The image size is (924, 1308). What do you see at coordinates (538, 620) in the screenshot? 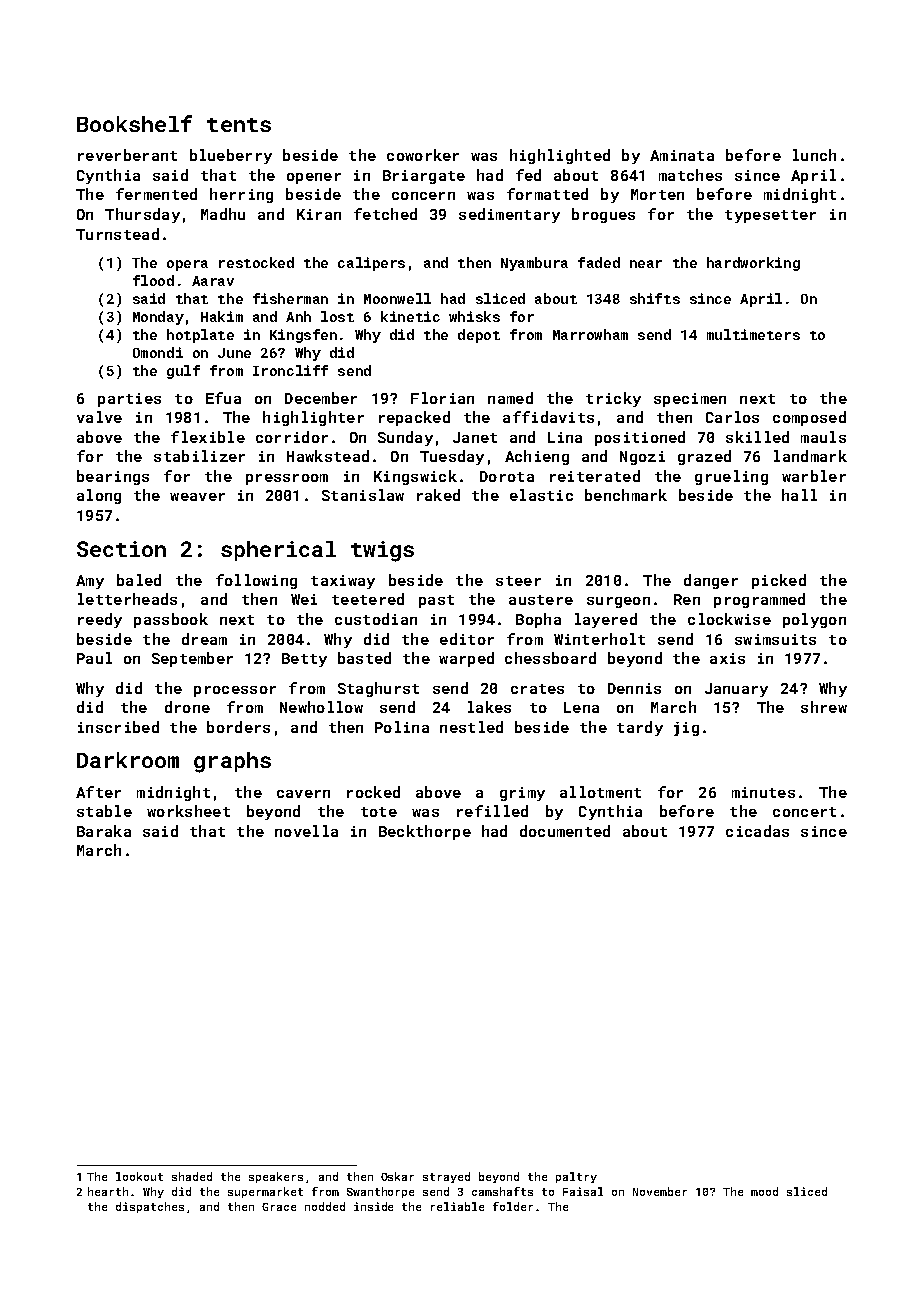
I see `Bopha` at bounding box center [538, 620].
